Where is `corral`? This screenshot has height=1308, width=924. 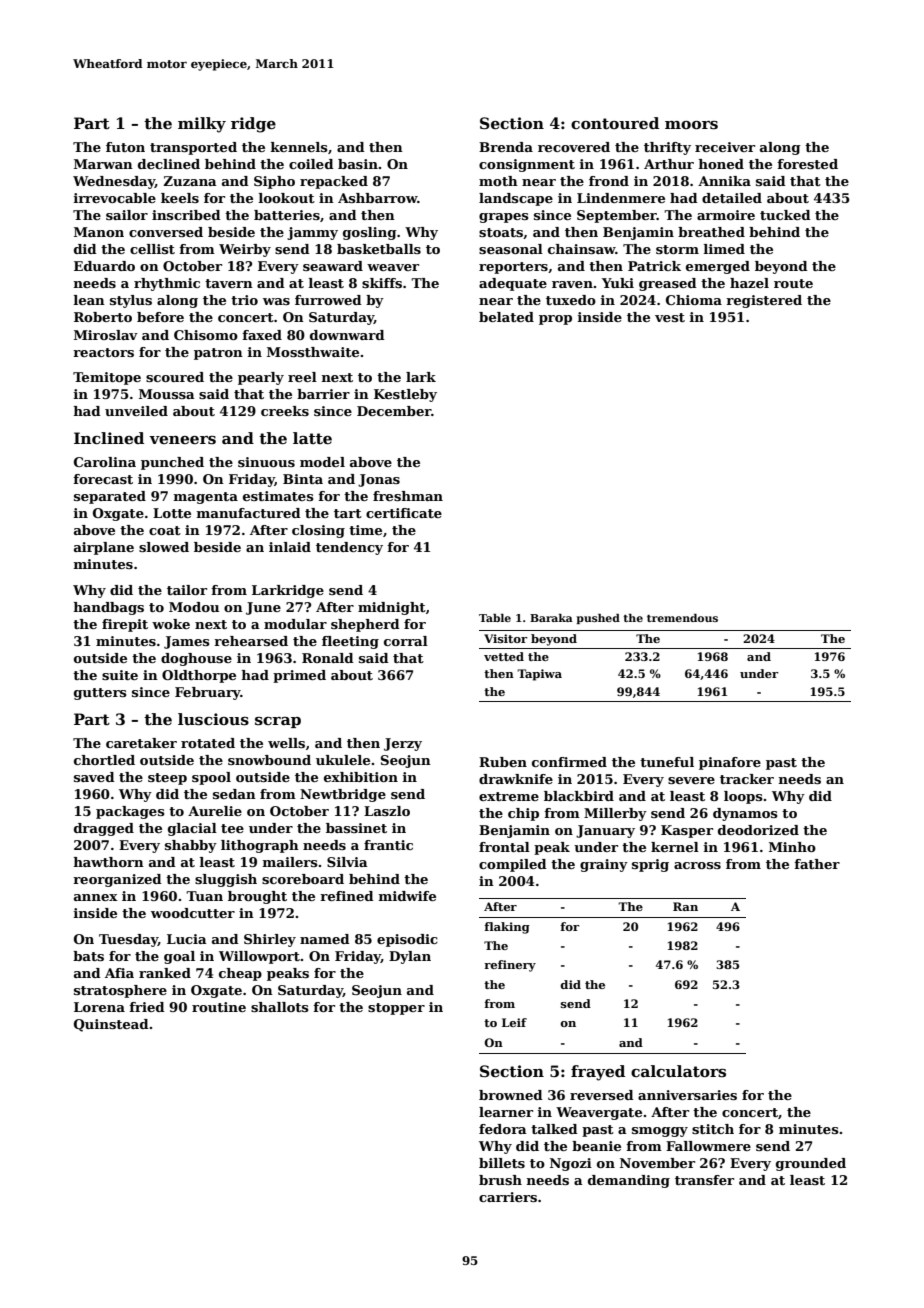 corral is located at coordinates (406, 641).
